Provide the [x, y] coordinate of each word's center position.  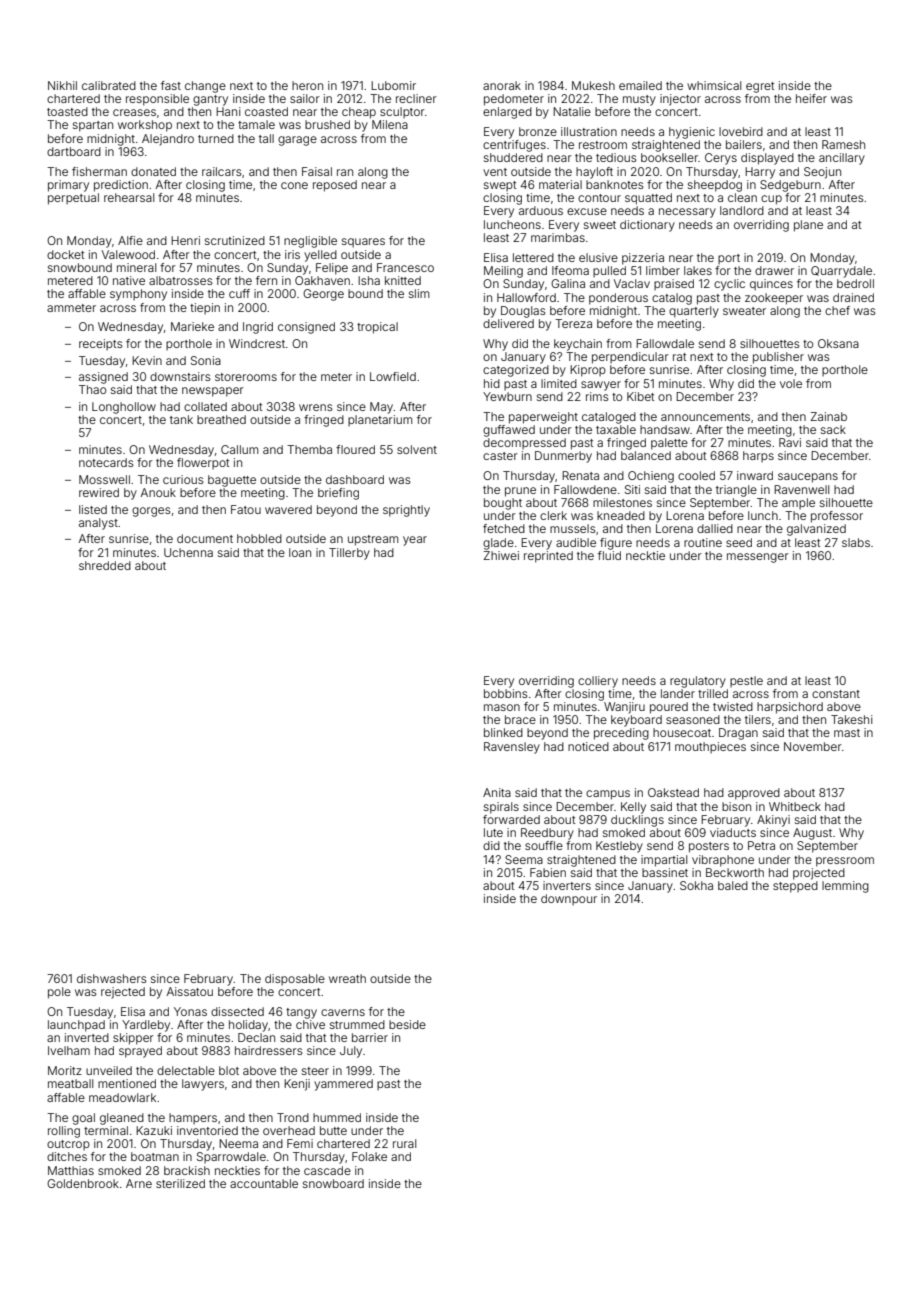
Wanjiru [624, 708]
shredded [105, 565]
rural [404, 1143]
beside [407, 1024]
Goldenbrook [83, 1183]
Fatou [246, 509]
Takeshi [852, 719]
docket [65, 254]
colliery [598, 682]
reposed [335, 186]
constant [836, 694]
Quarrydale [841, 272]
